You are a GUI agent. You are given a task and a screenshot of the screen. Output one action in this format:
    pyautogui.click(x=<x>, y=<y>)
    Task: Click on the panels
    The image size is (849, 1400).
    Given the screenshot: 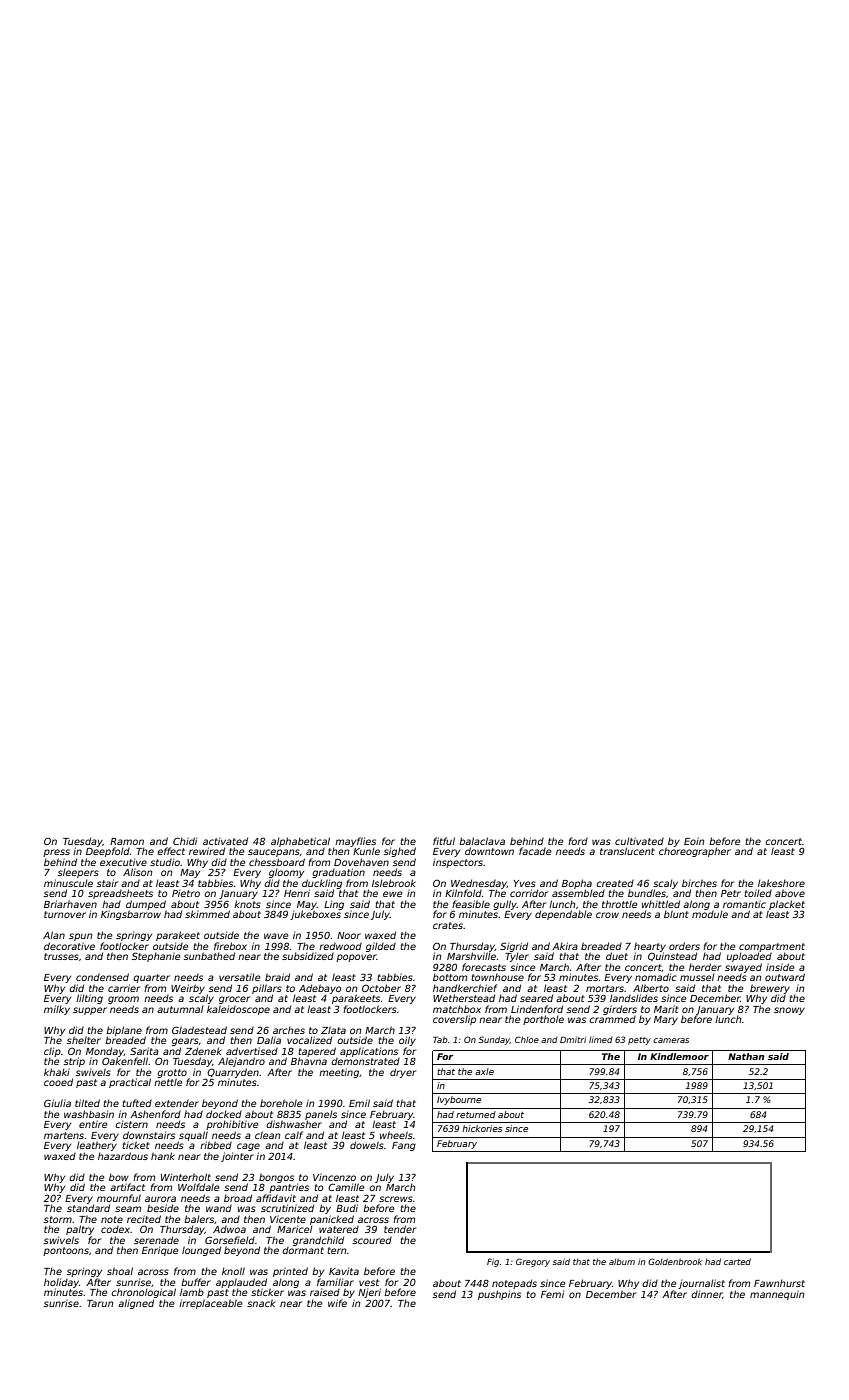 What is the action you would take?
    pyautogui.click(x=321, y=1115)
